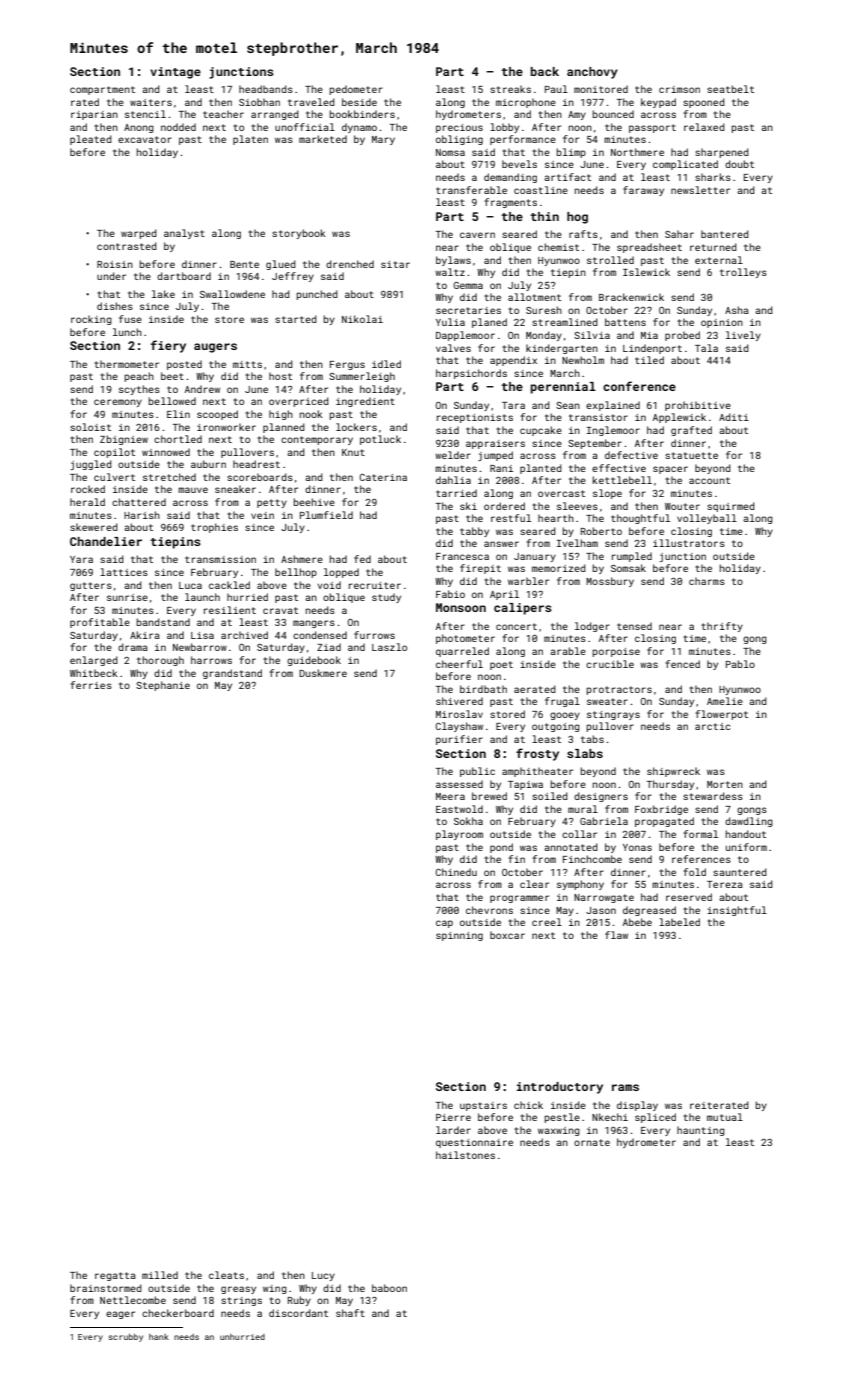  I want to click on Meera, so click(450, 796).
